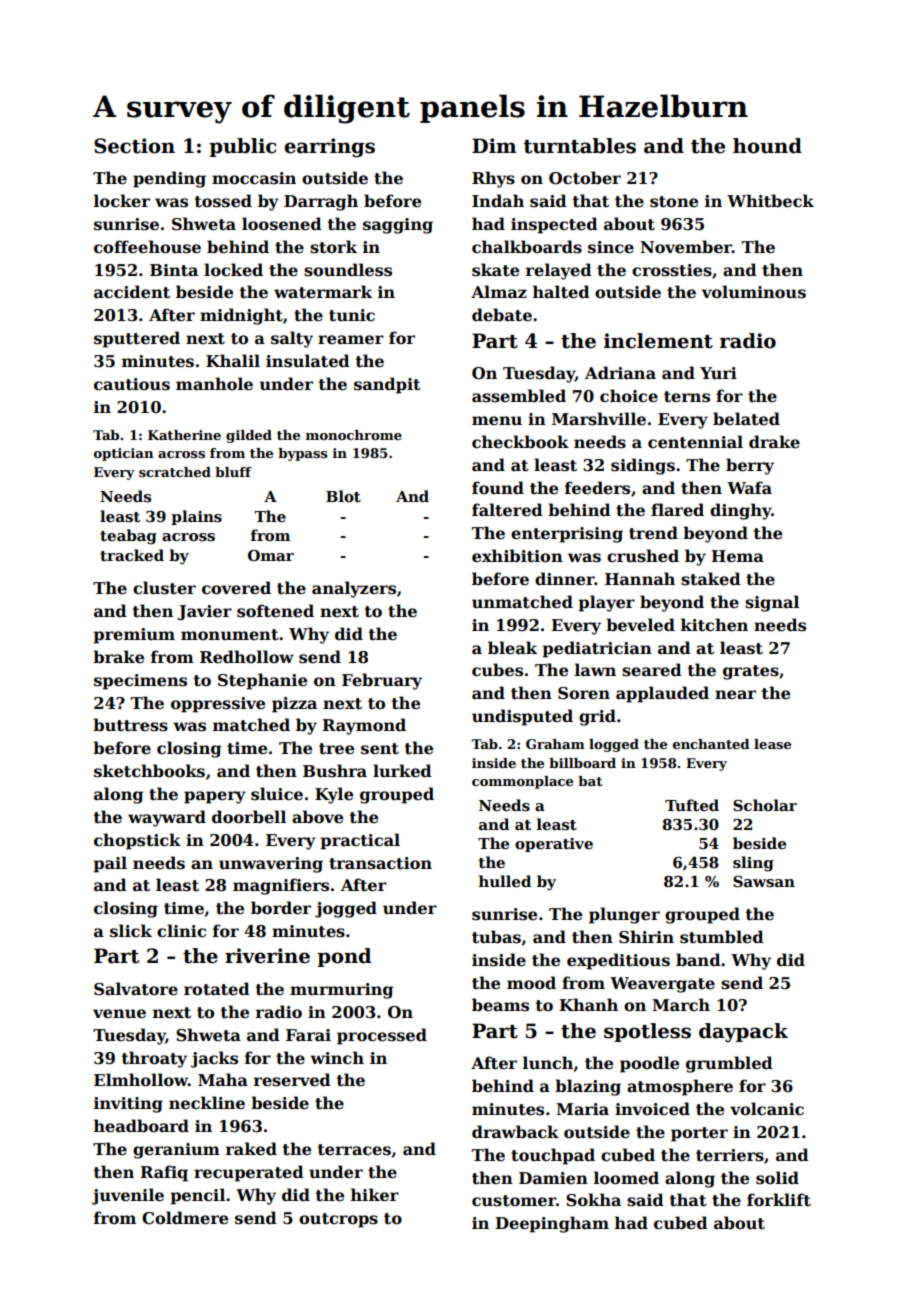 This image has width=908, height=1316. What do you see at coordinates (505, 881) in the image?
I see `hulled` at bounding box center [505, 881].
